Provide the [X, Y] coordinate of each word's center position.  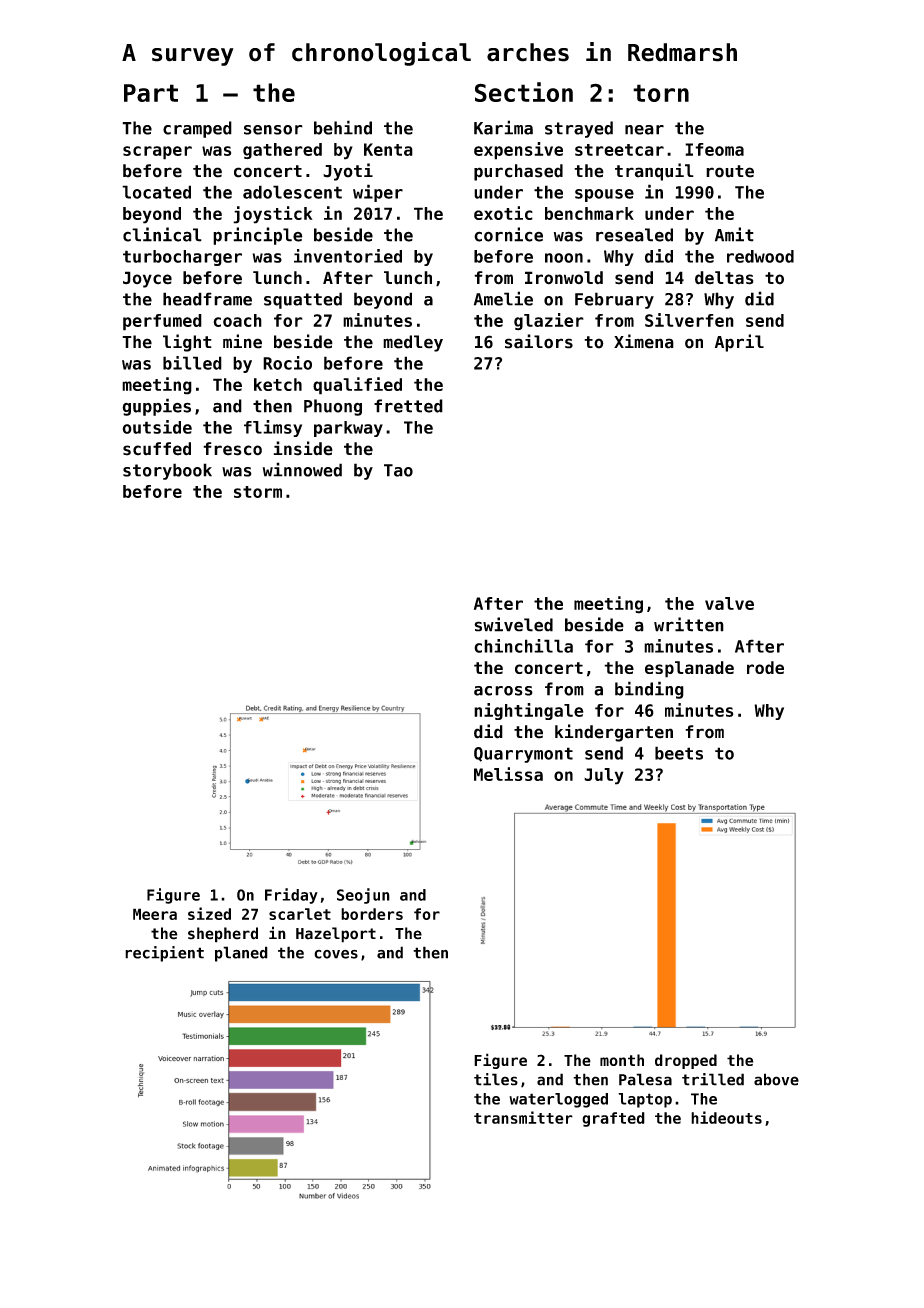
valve [729, 603]
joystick [273, 215]
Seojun [363, 896]
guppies [156, 407]
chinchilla [523, 646]
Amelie [503, 298]
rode [765, 667]
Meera [155, 914]
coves [336, 954]
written [689, 624]
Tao [398, 470]
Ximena [644, 341]
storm [258, 492]
